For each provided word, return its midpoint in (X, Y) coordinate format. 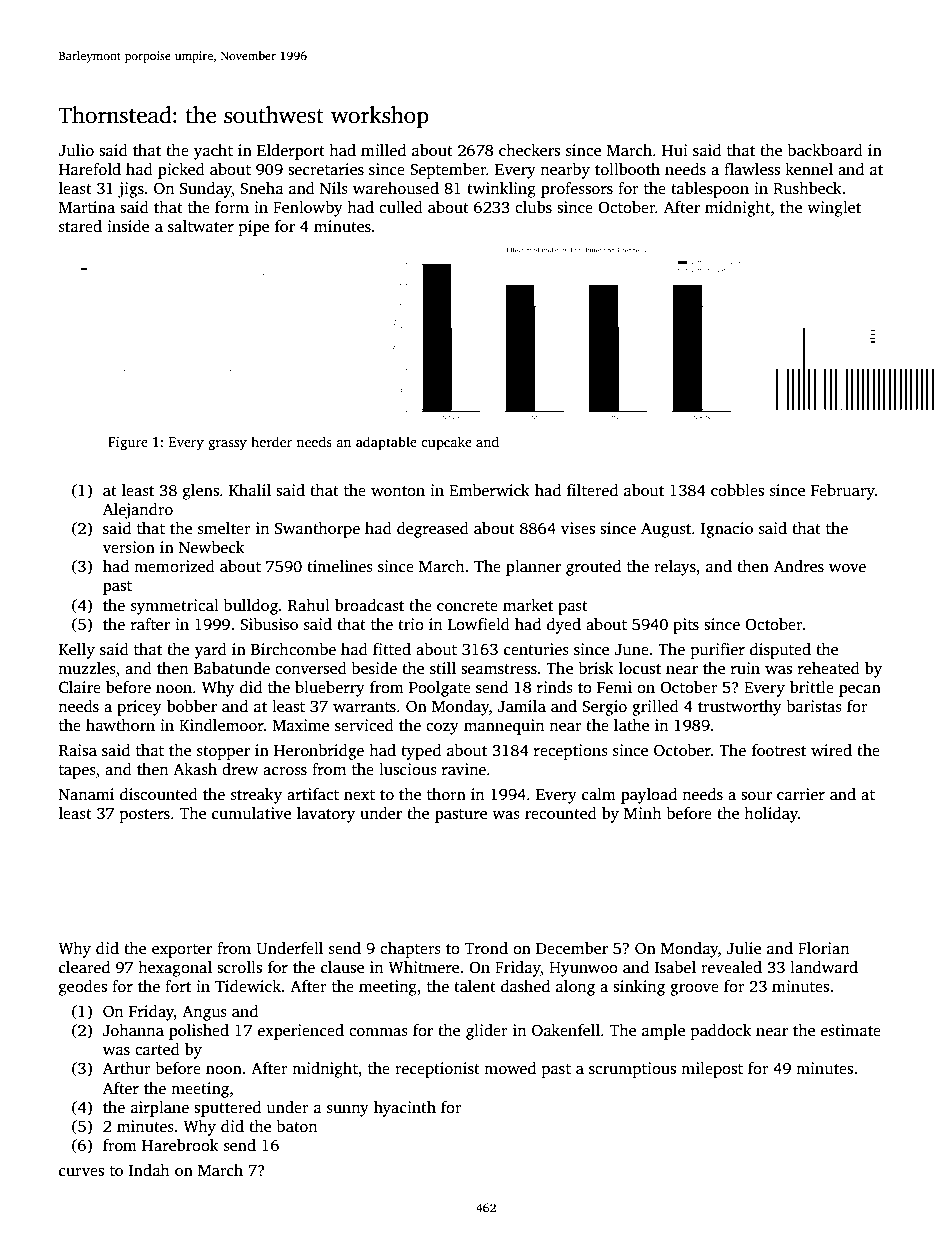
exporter (182, 951)
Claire (80, 687)
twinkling (501, 190)
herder (271, 441)
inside (128, 226)
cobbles (737, 490)
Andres (798, 566)
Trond (486, 948)
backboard (825, 150)
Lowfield (479, 624)
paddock (721, 1032)
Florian (824, 948)
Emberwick (489, 490)
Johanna (133, 1030)
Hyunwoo (583, 969)
